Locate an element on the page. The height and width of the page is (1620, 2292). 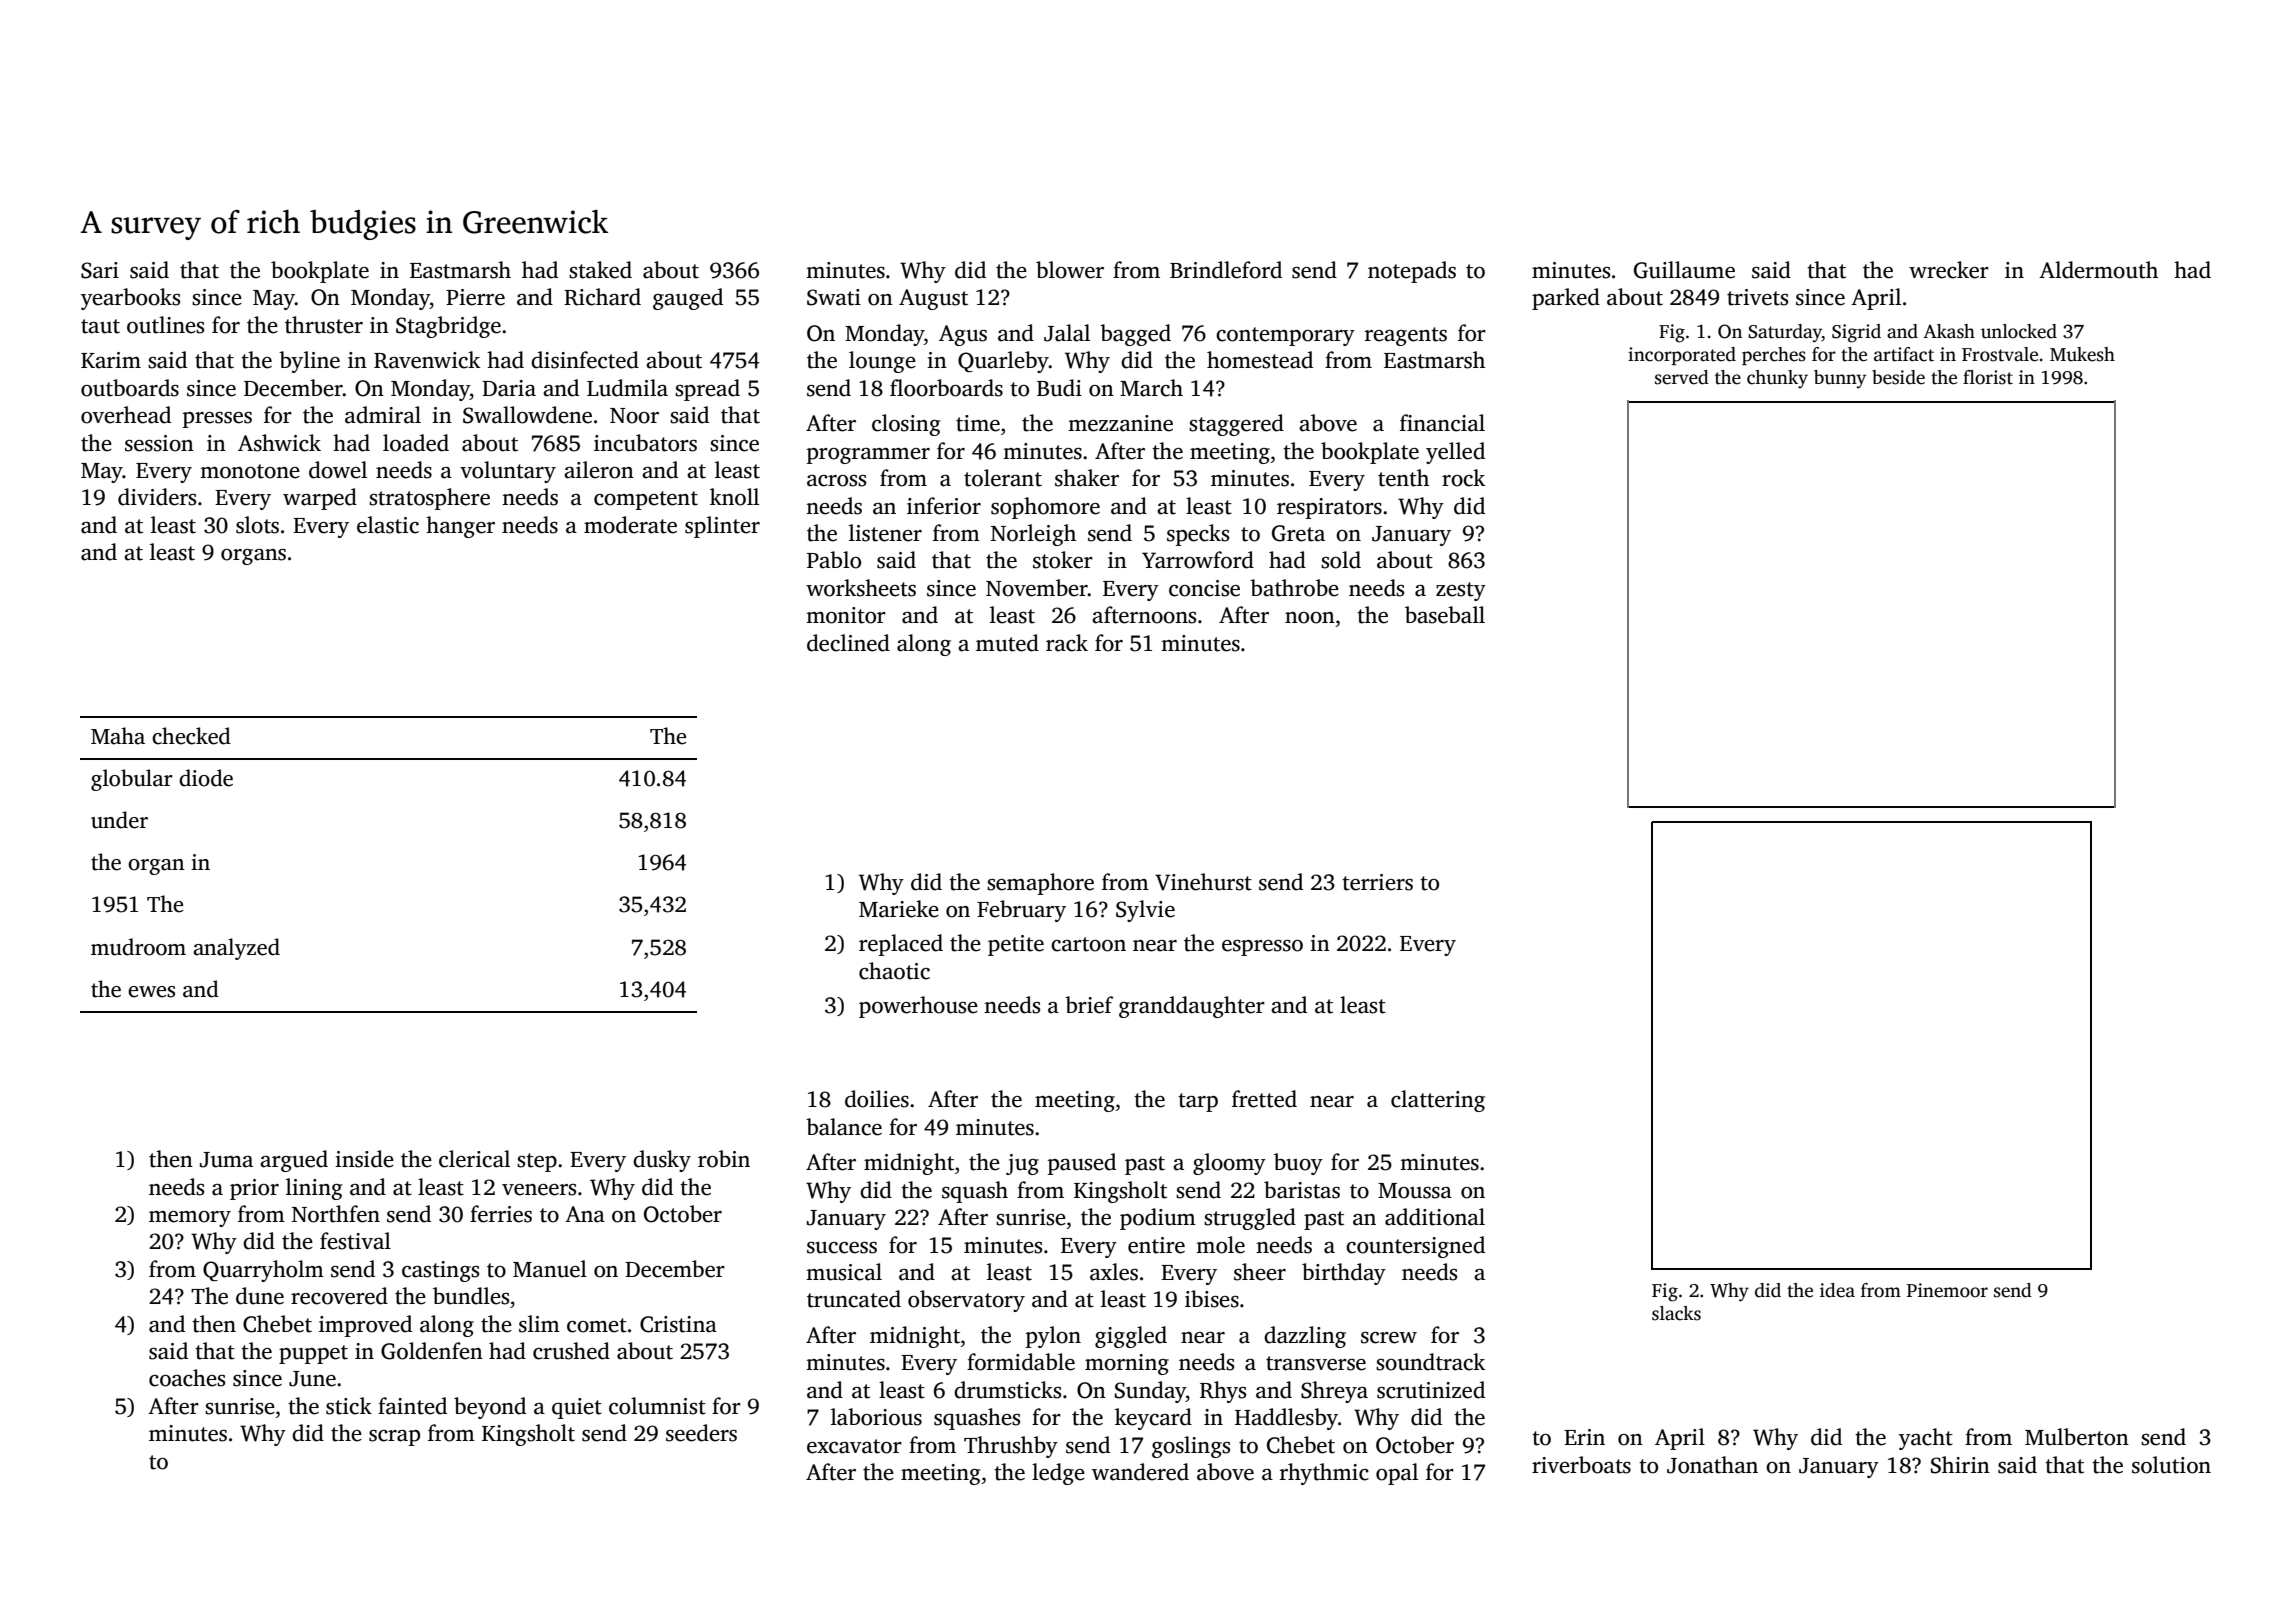
Guillaume is located at coordinates (1684, 270).
